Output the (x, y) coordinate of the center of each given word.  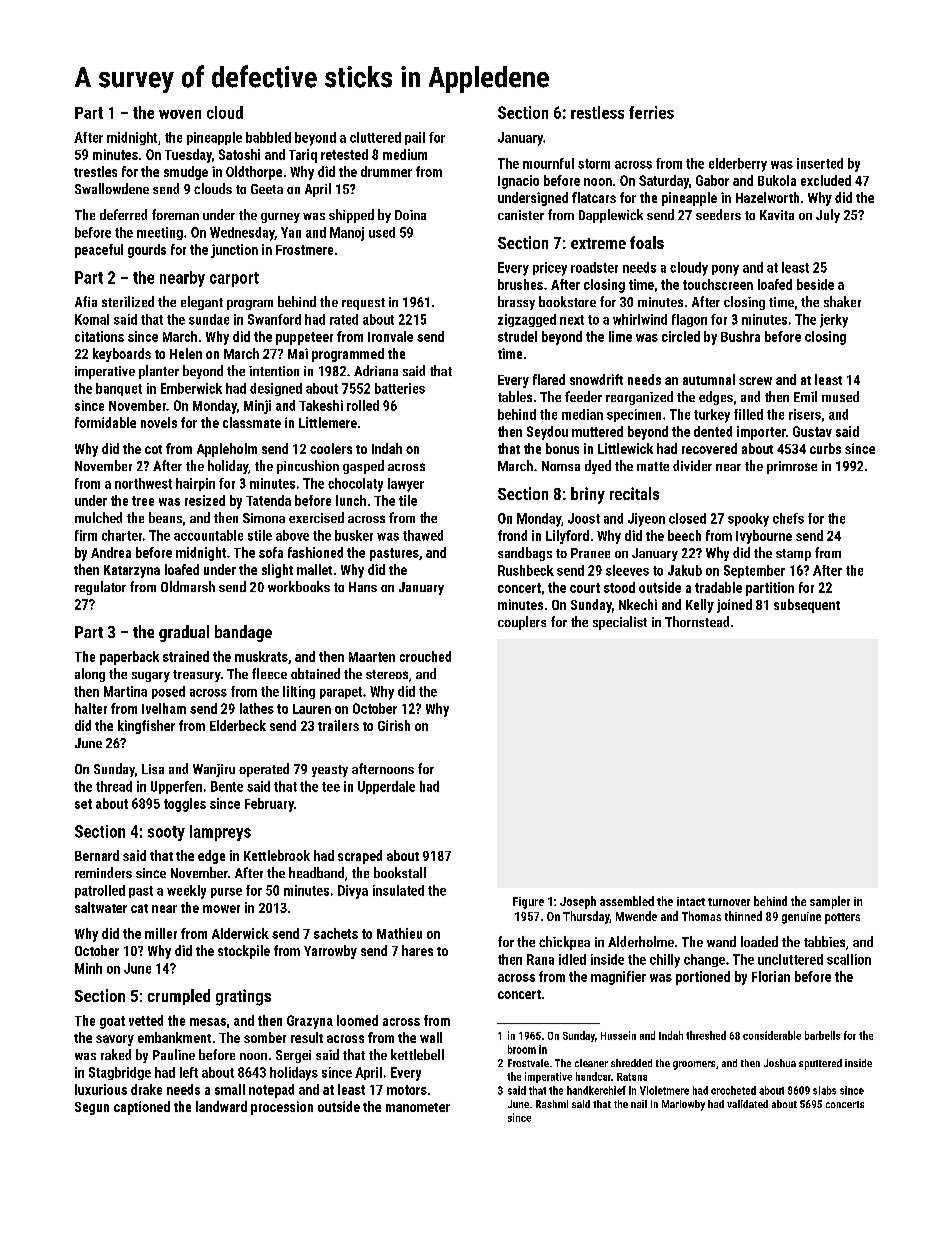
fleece (269, 673)
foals (647, 242)
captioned (142, 1108)
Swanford (274, 319)
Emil (805, 396)
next (572, 320)
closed (687, 518)
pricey (550, 269)
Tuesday (188, 156)
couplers (522, 623)
